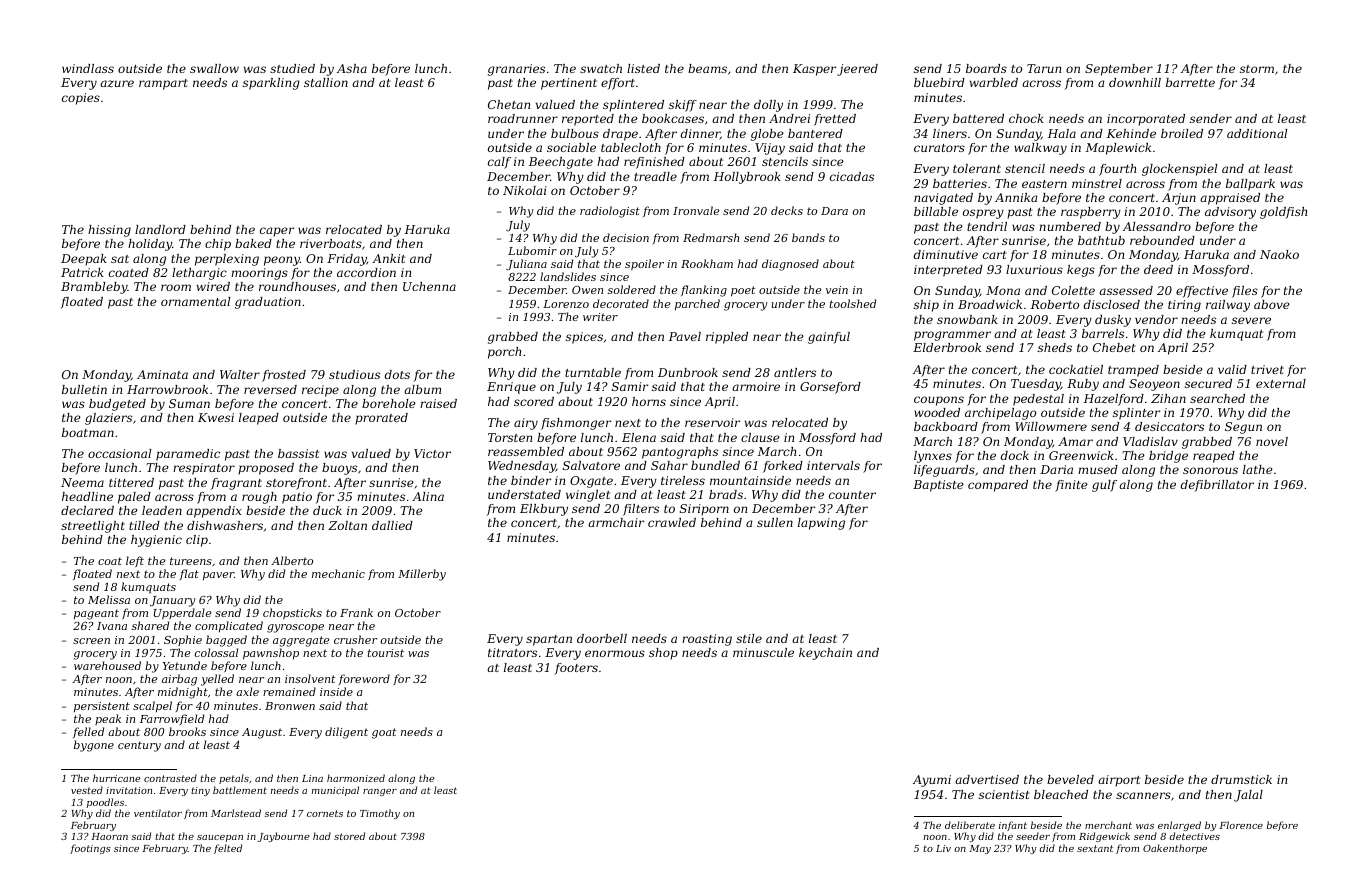 The height and width of the screenshot is (887, 1372). Describe the element at coordinates (1044, 68) in the screenshot. I see `Tarun` at that location.
